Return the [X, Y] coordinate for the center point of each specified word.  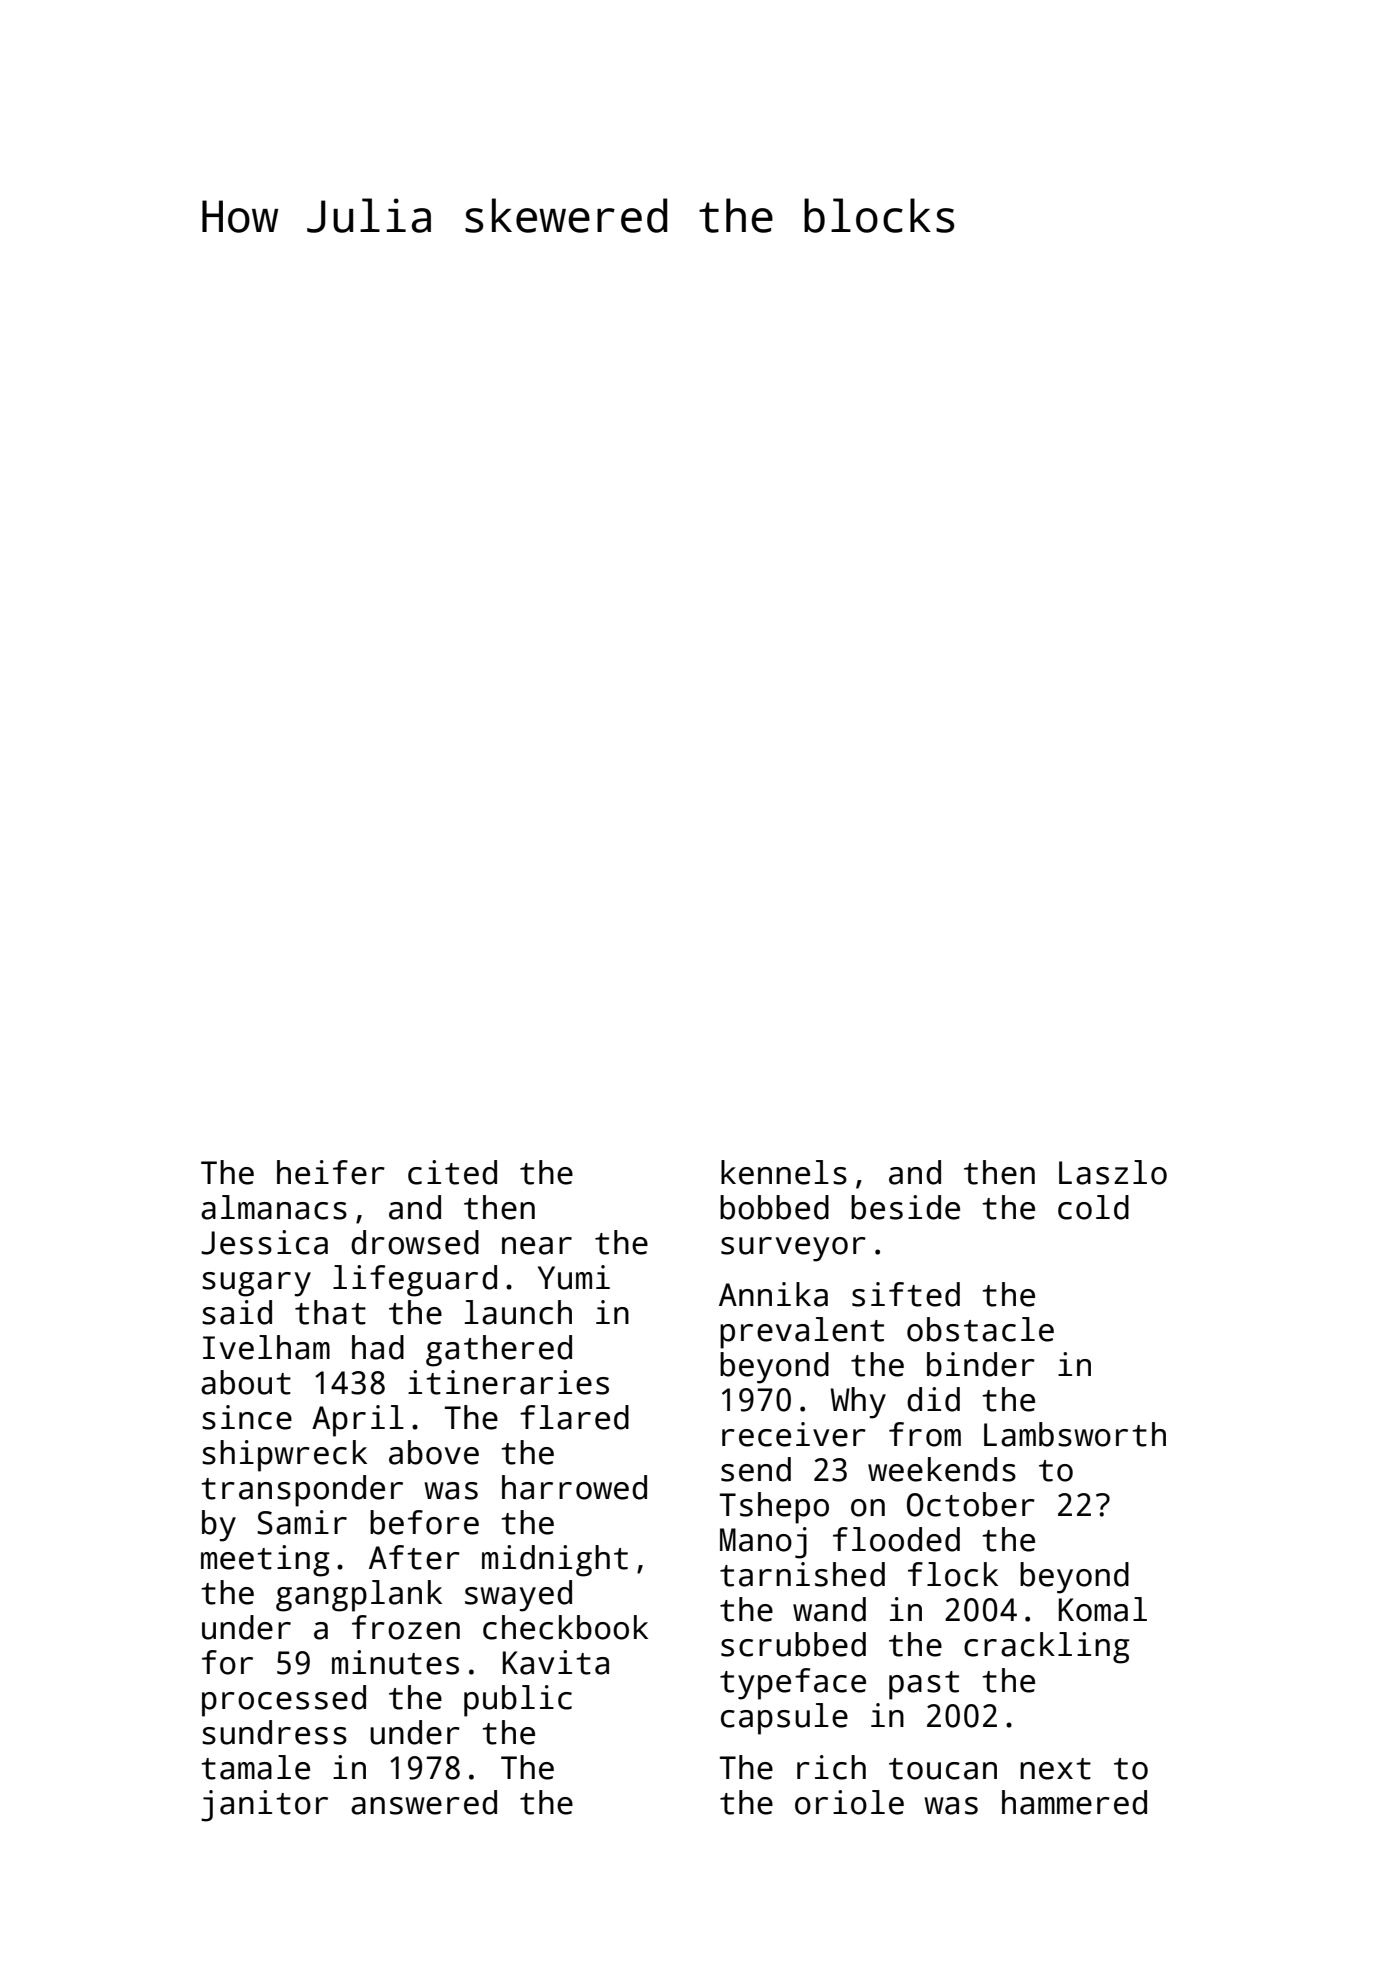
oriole [849, 1802]
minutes [395, 1662]
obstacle [980, 1329]
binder [981, 1364]
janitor [264, 1806]
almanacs [274, 1207]
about [246, 1382]
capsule [784, 1719]
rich [831, 1767]
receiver [794, 1434]
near [537, 1246]
